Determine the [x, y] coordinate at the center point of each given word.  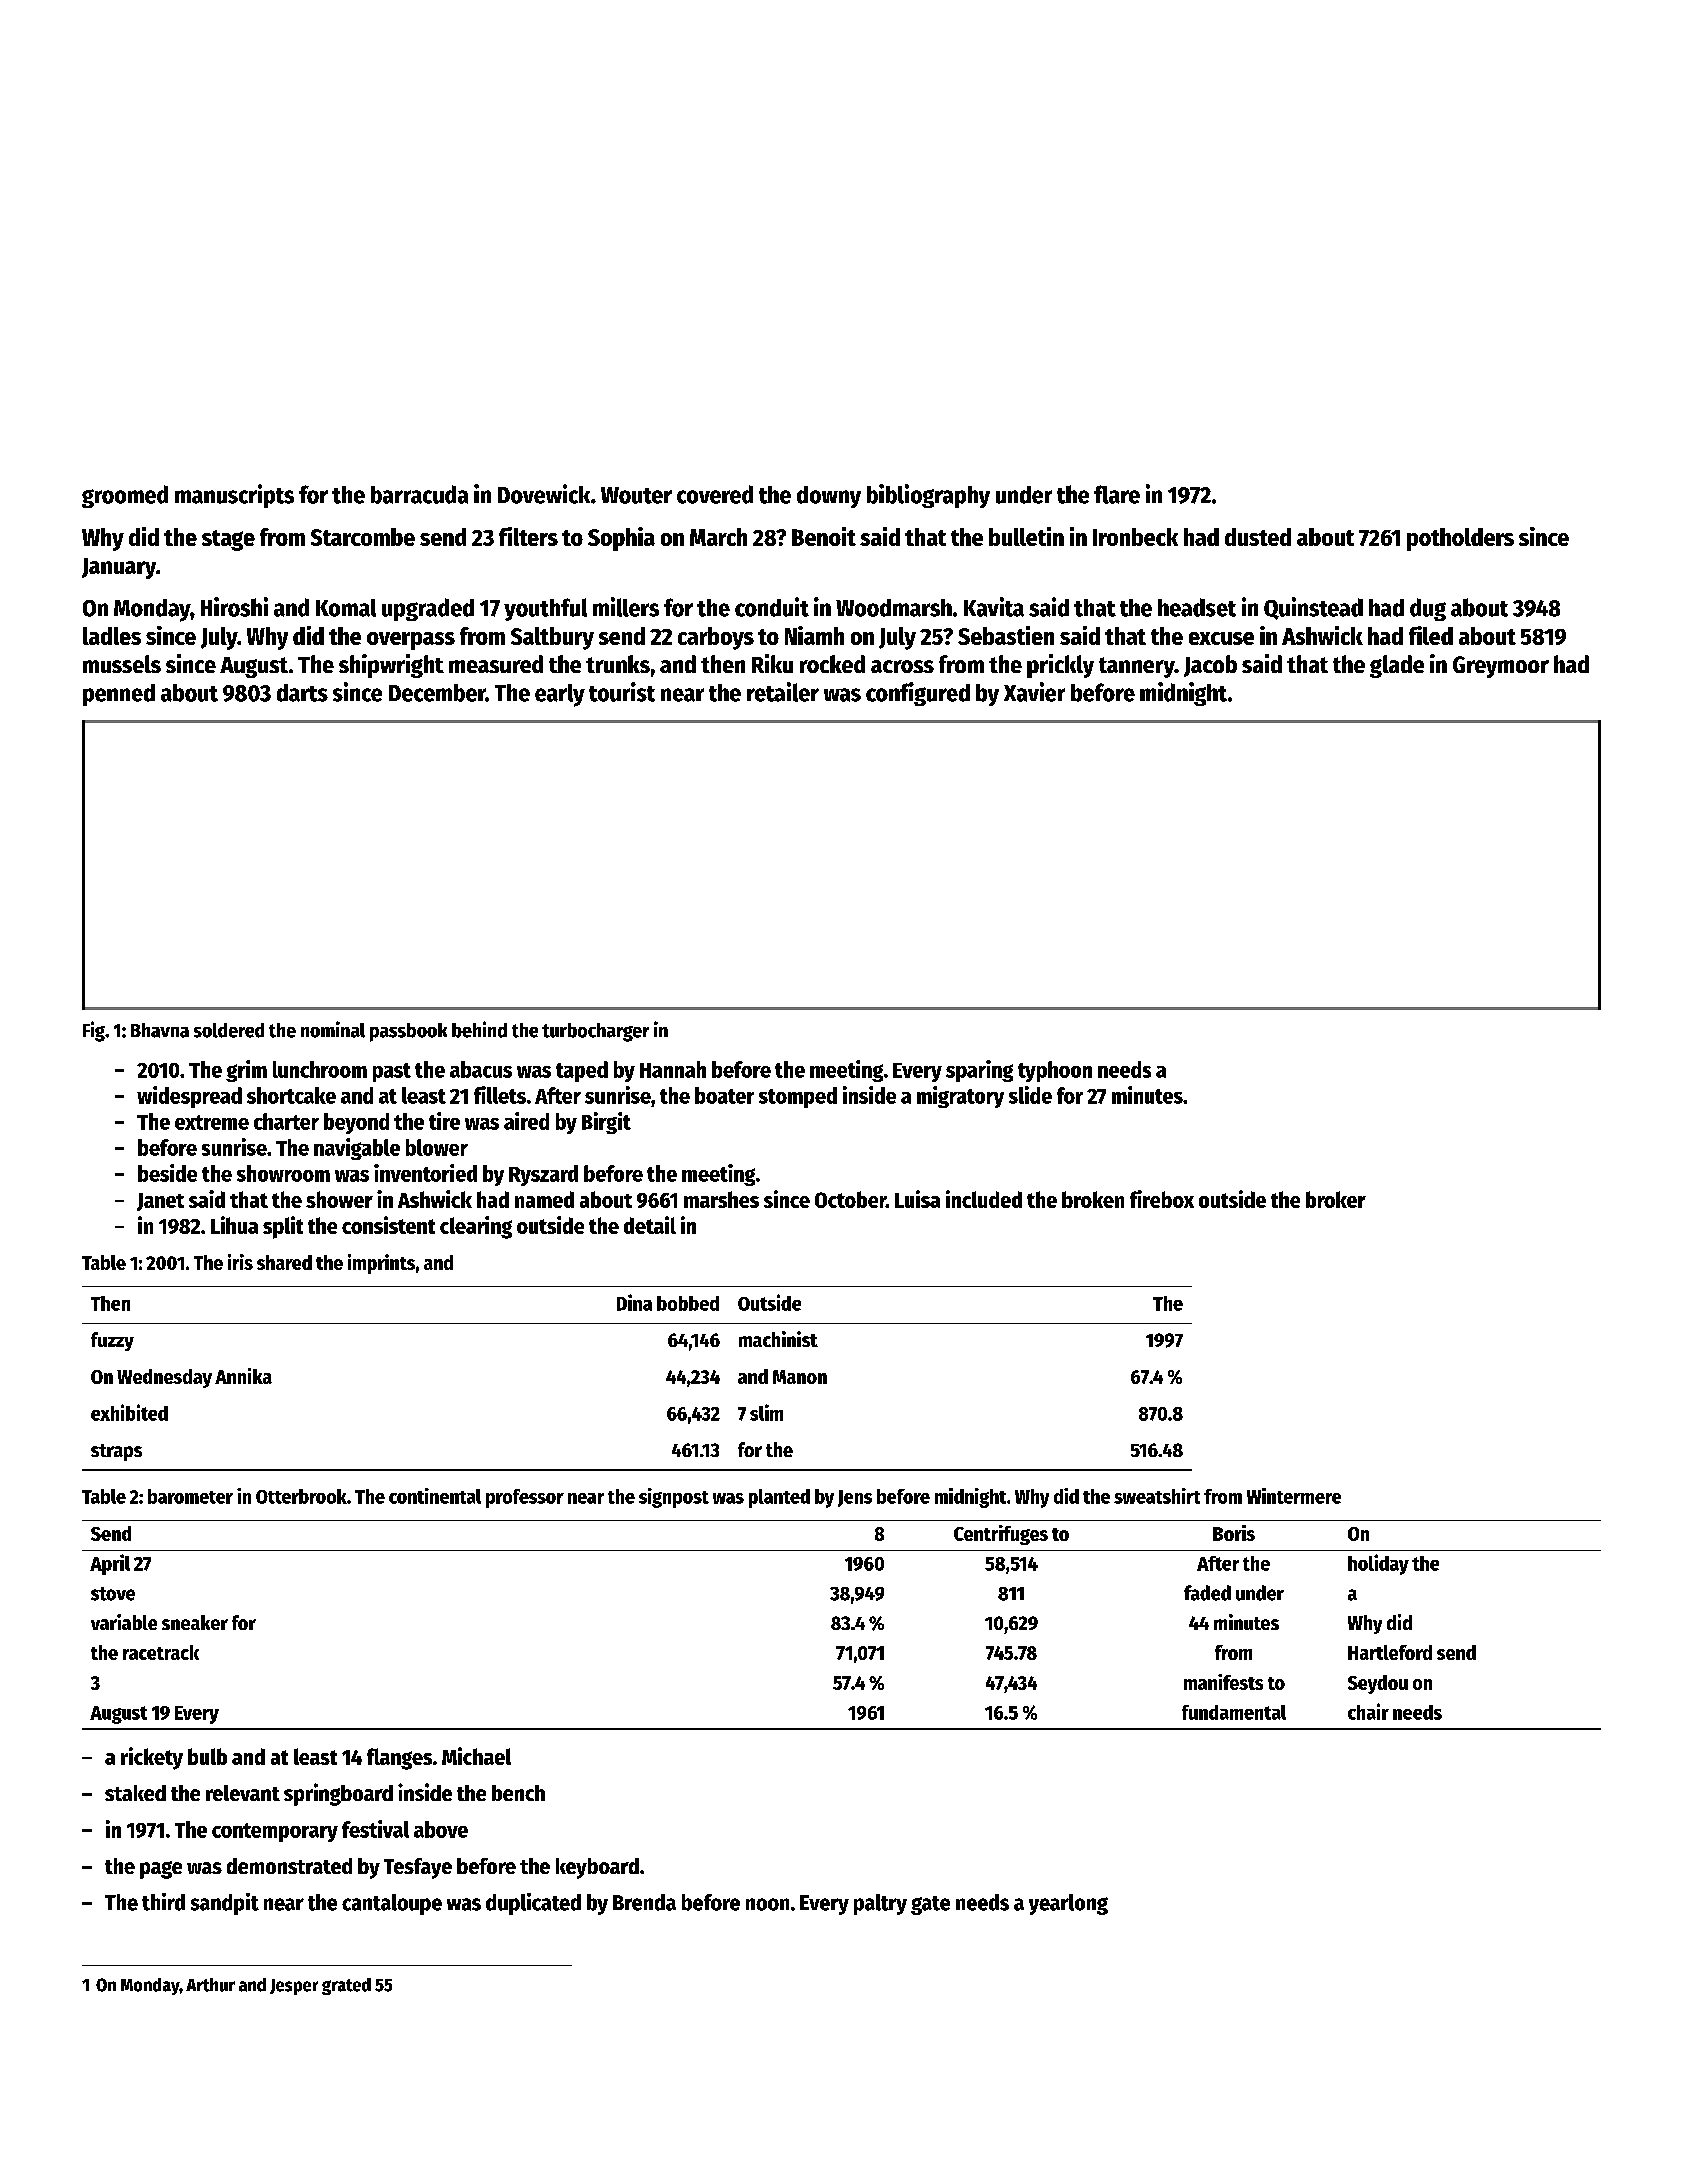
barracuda [419, 494]
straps [116, 1452]
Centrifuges [1001, 1535]
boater [724, 1095]
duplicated [533, 1904]
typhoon [1055, 1071]
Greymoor [1501, 667]
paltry [880, 1904]
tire [444, 1121]
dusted [1258, 537]
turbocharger [595, 1032]
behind [479, 1029]
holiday [1378, 1564]
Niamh [814, 635]
